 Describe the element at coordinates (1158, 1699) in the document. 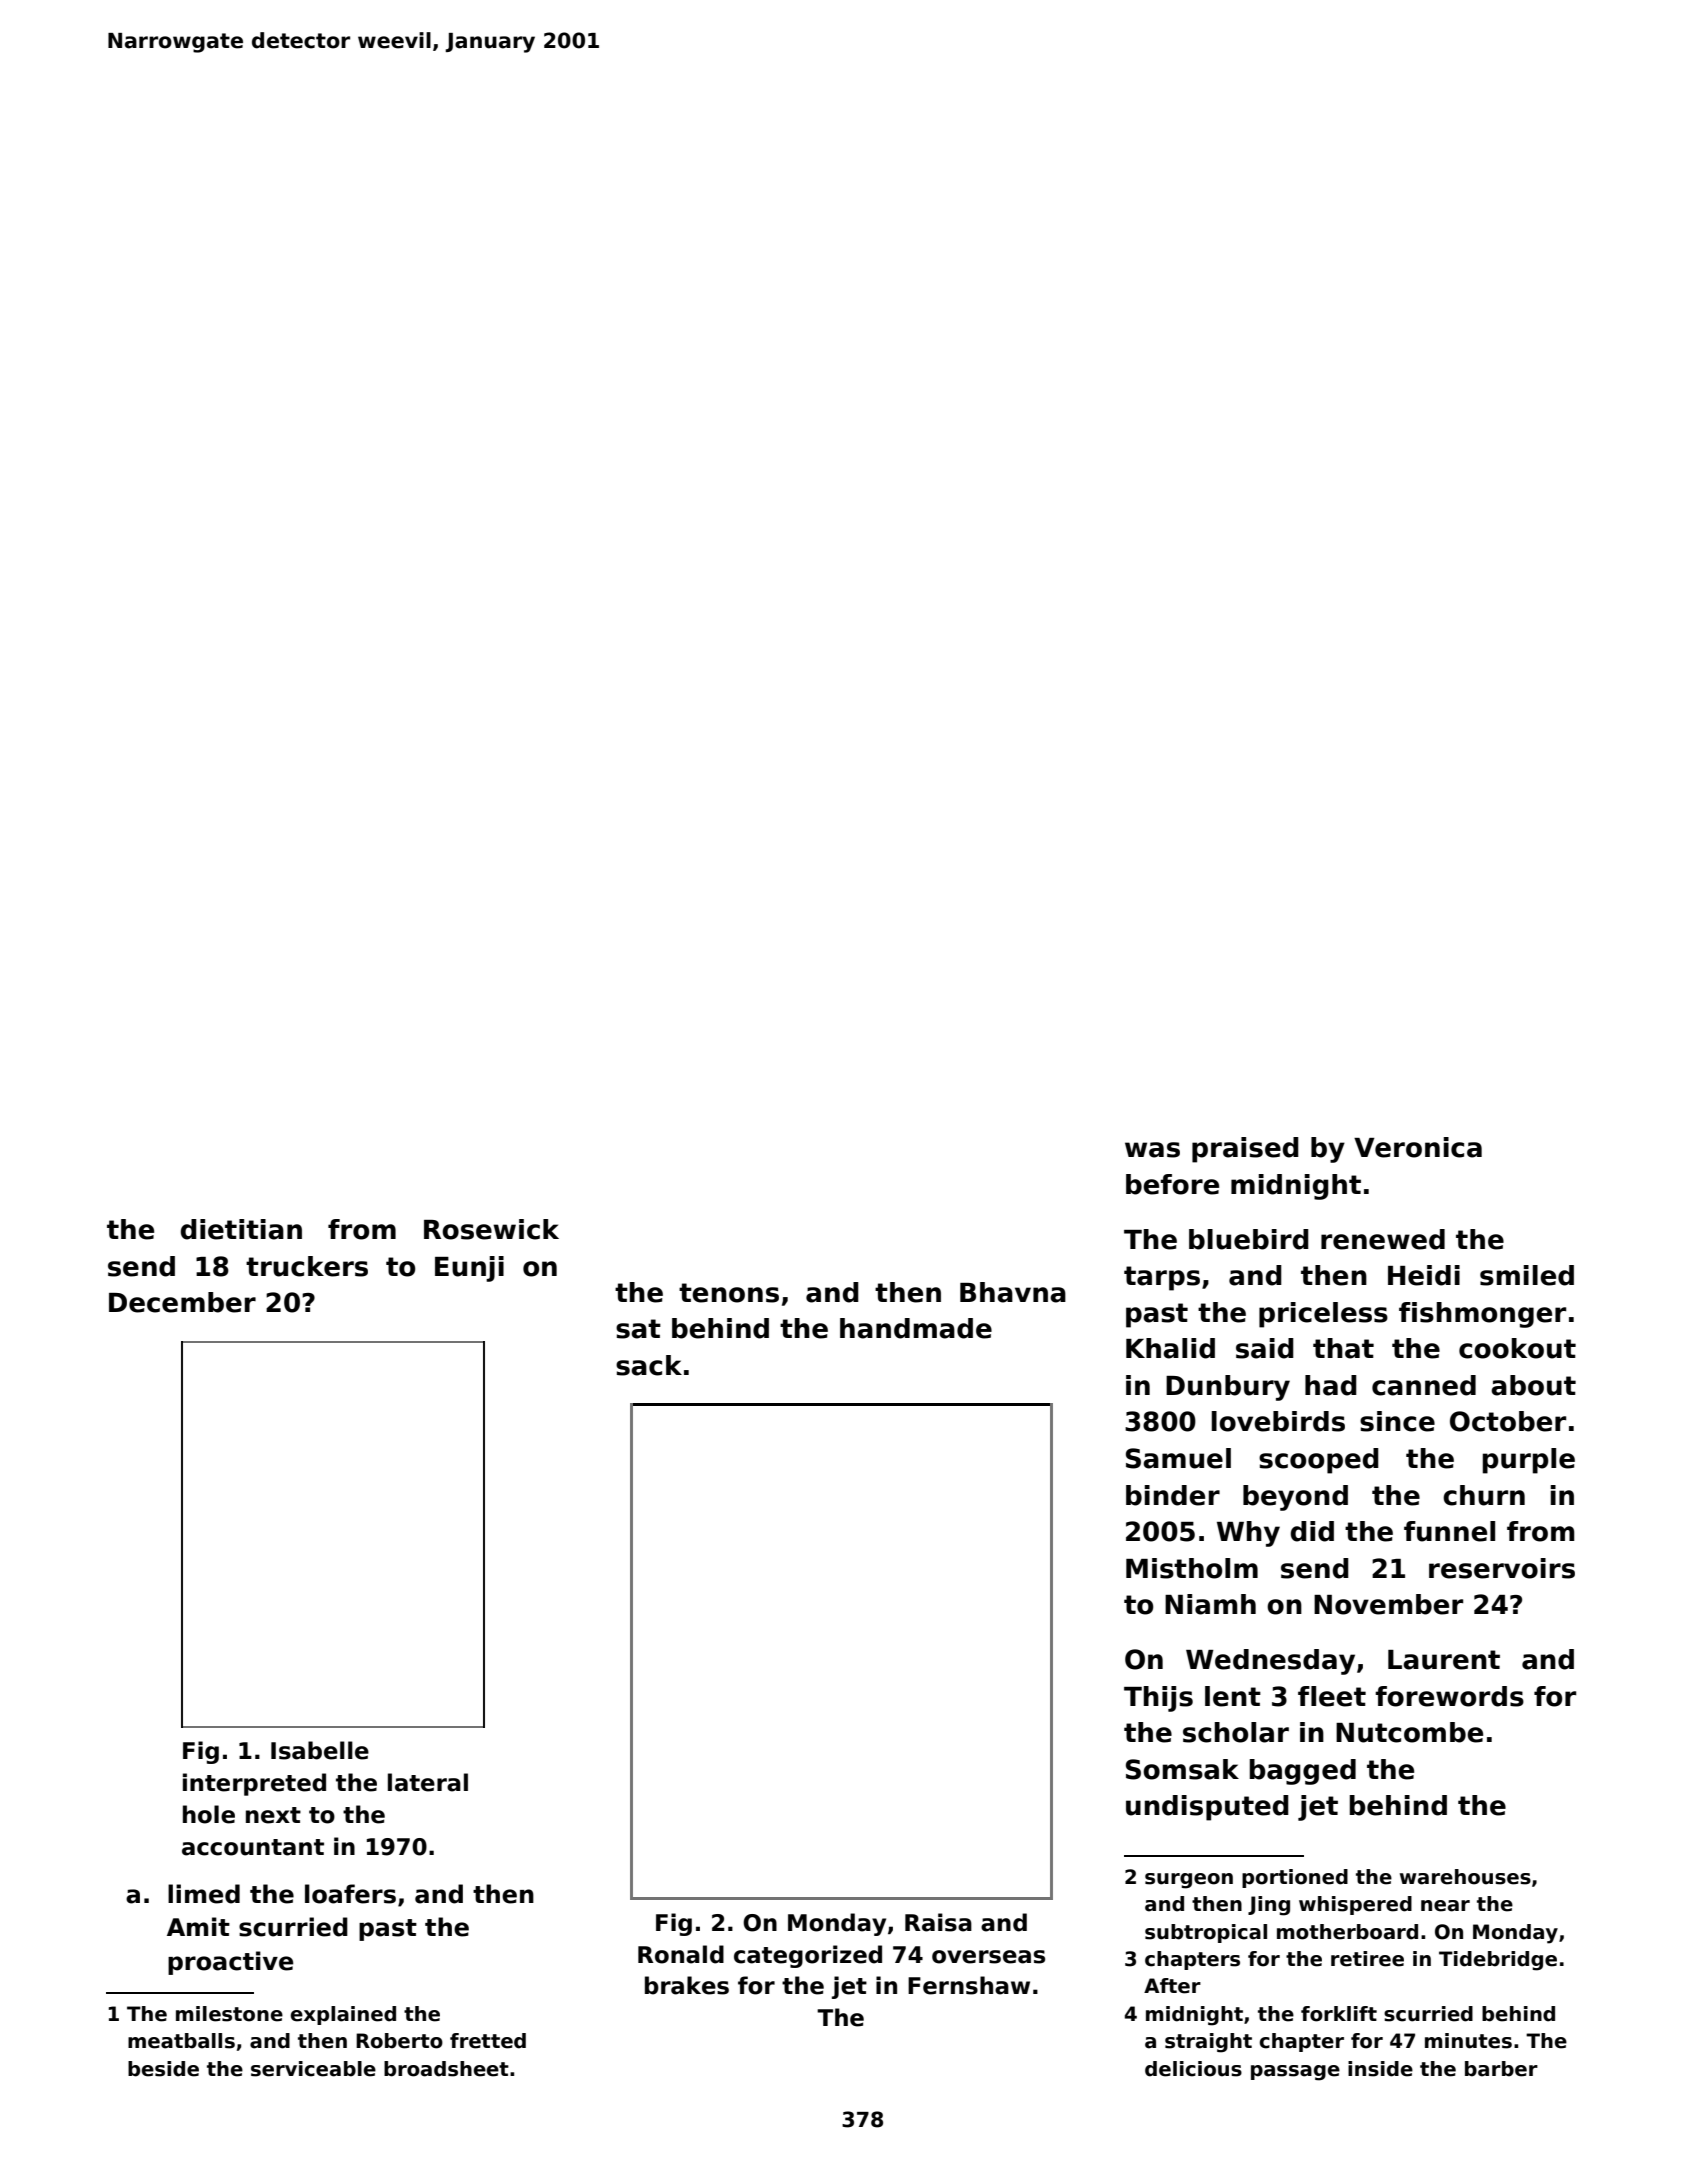

I see `Thijs` at that location.
